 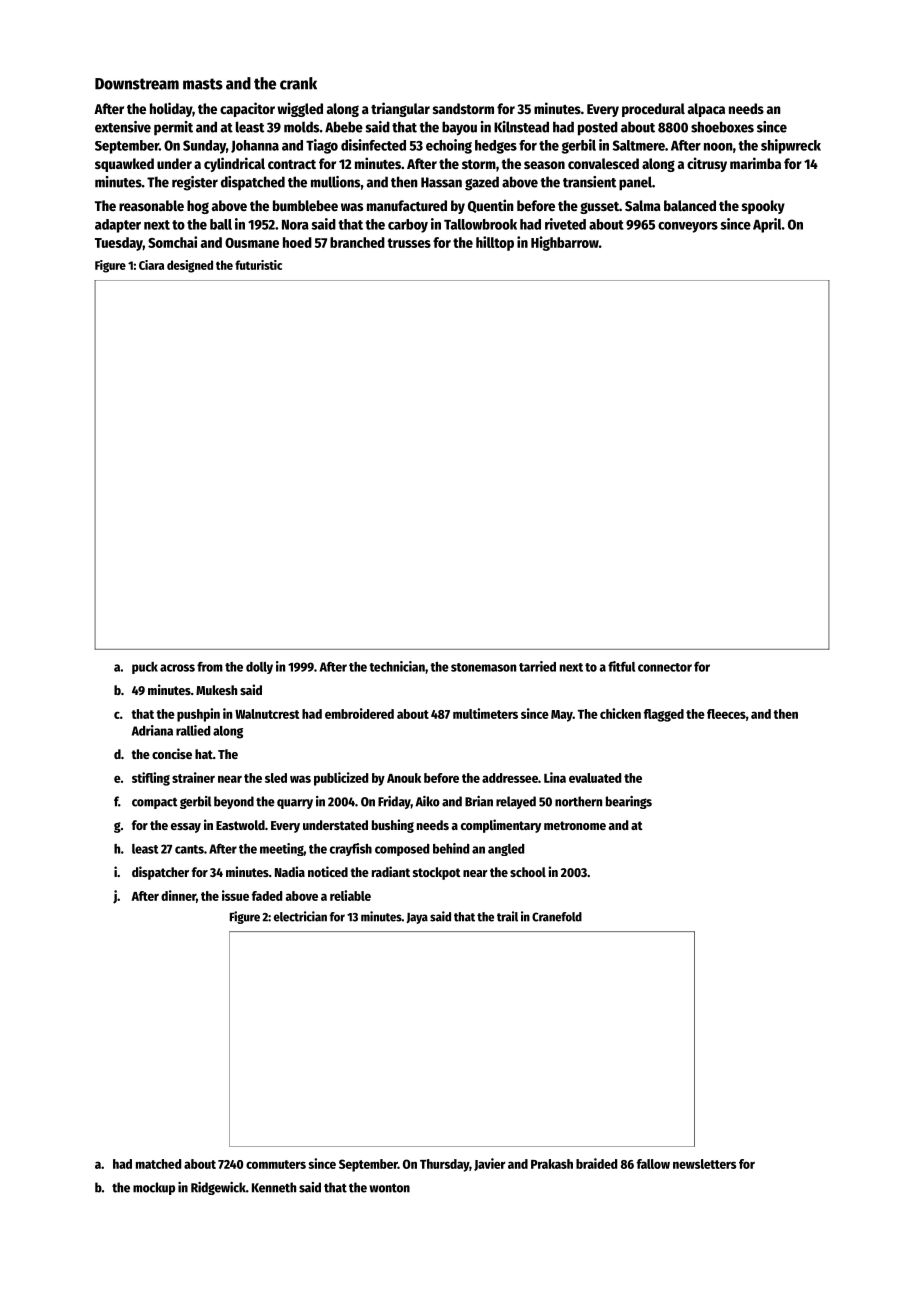 I want to click on dispatched, so click(x=253, y=183).
